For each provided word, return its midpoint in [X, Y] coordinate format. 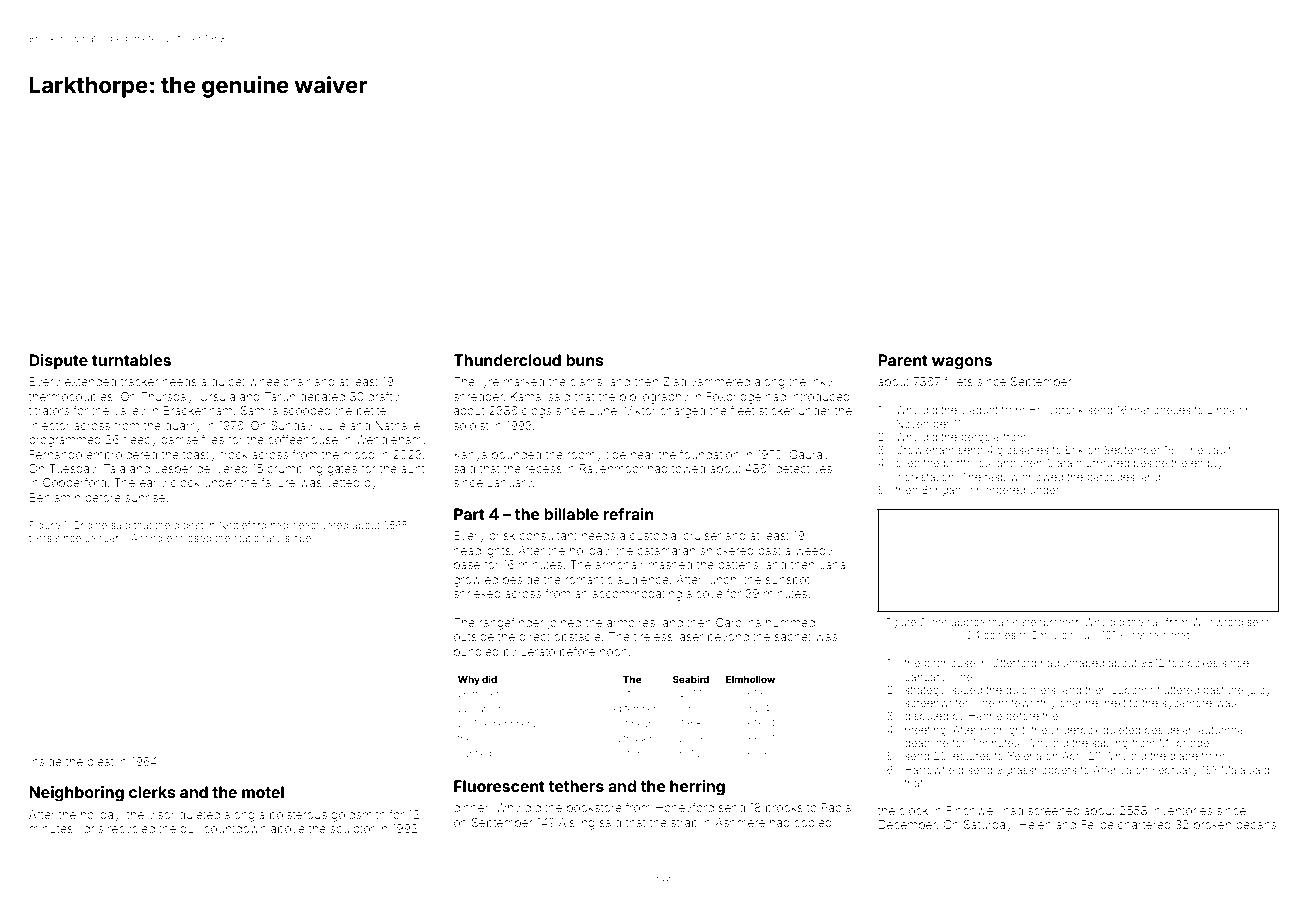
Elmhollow [750, 679]
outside [474, 636]
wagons [962, 363]
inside [45, 761]
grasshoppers [1041, 771]
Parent [903, 360]
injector [49, 427]
